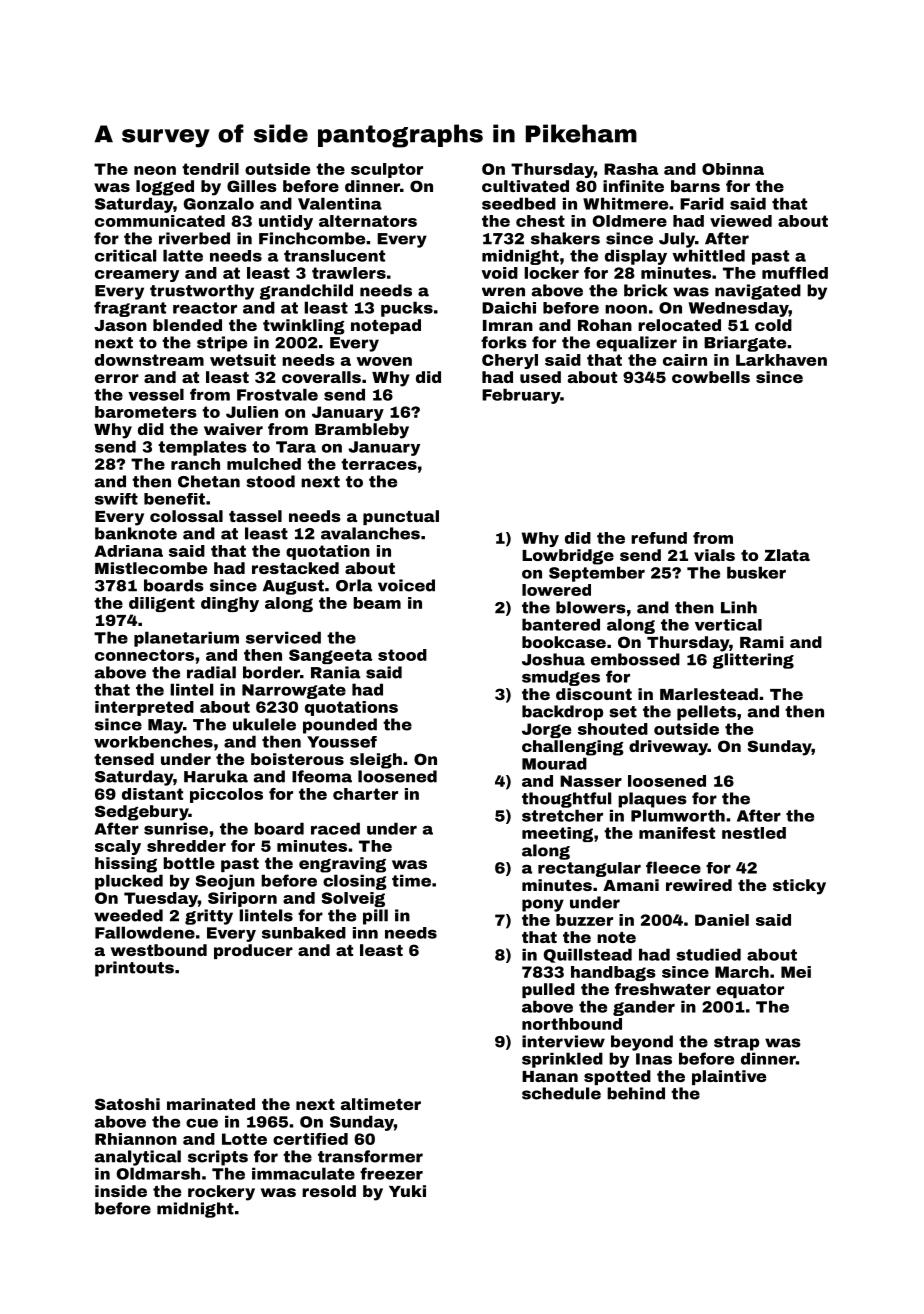 The width and height of the page is (924, 1314). Describe the element at coordinates (255, 516) in the page. I see `tassel` at that location.
